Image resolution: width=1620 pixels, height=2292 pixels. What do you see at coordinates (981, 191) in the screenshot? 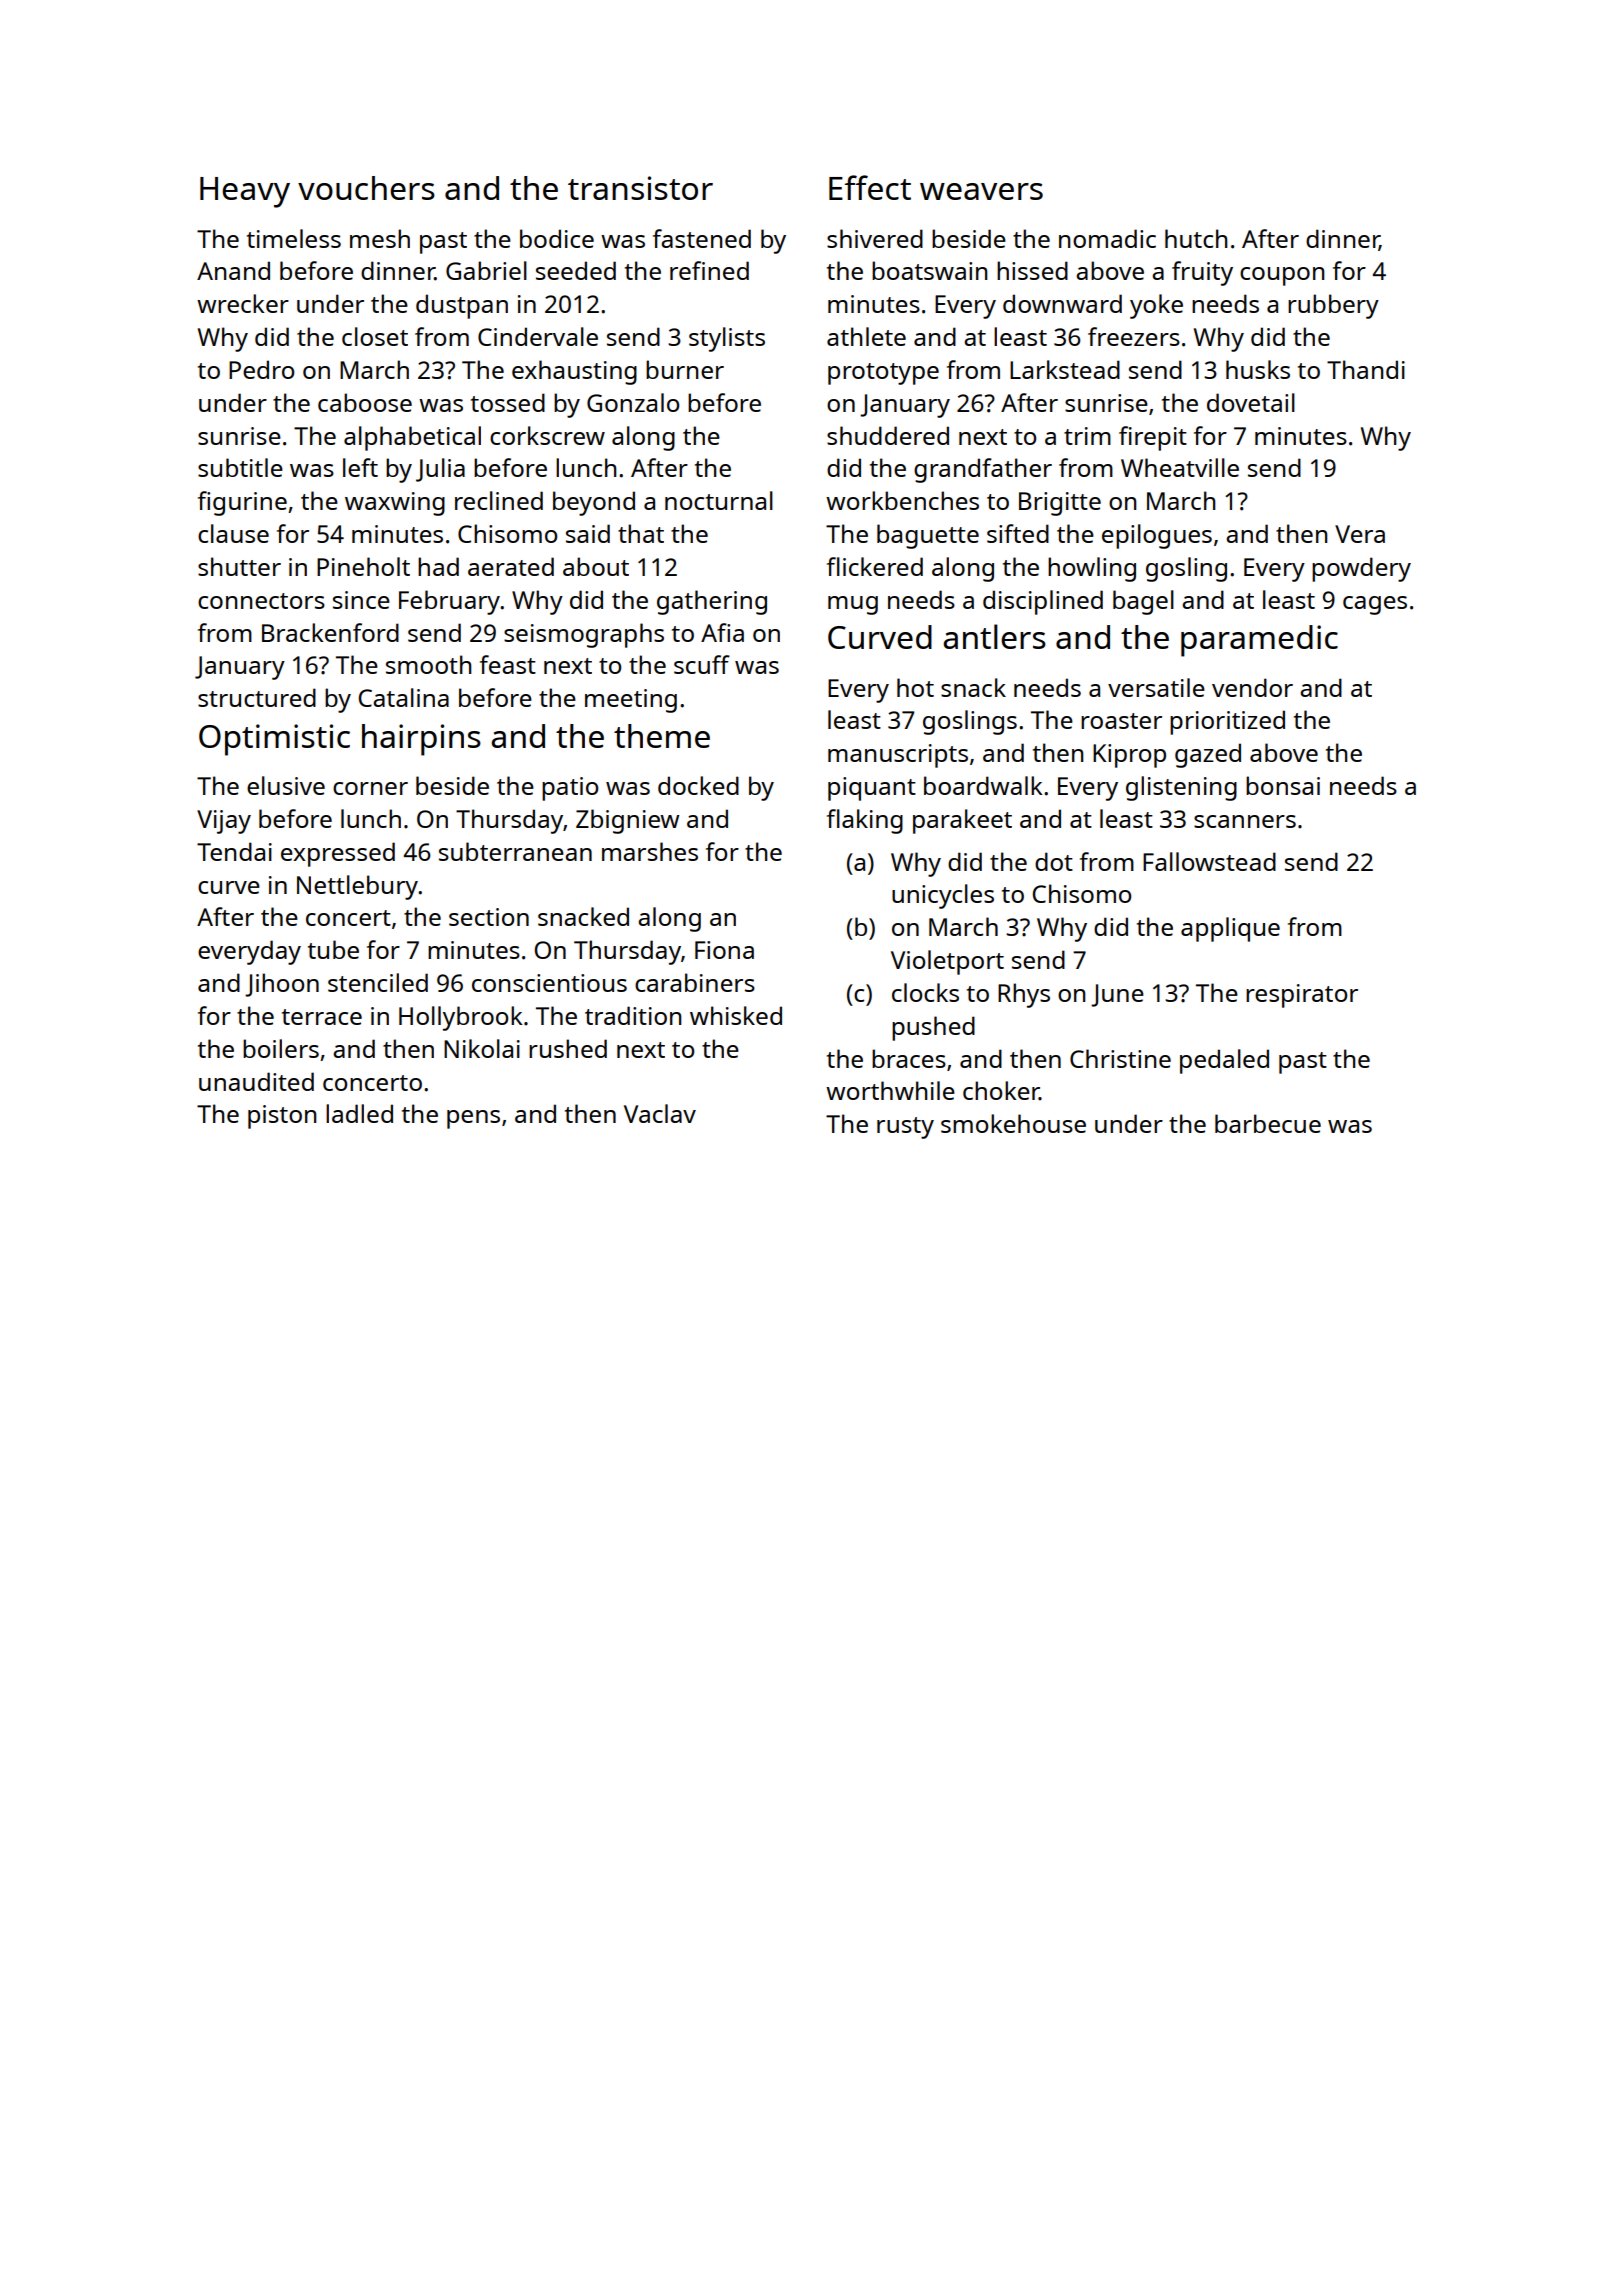
I see `weavers` at bounding box center [981, 191].
